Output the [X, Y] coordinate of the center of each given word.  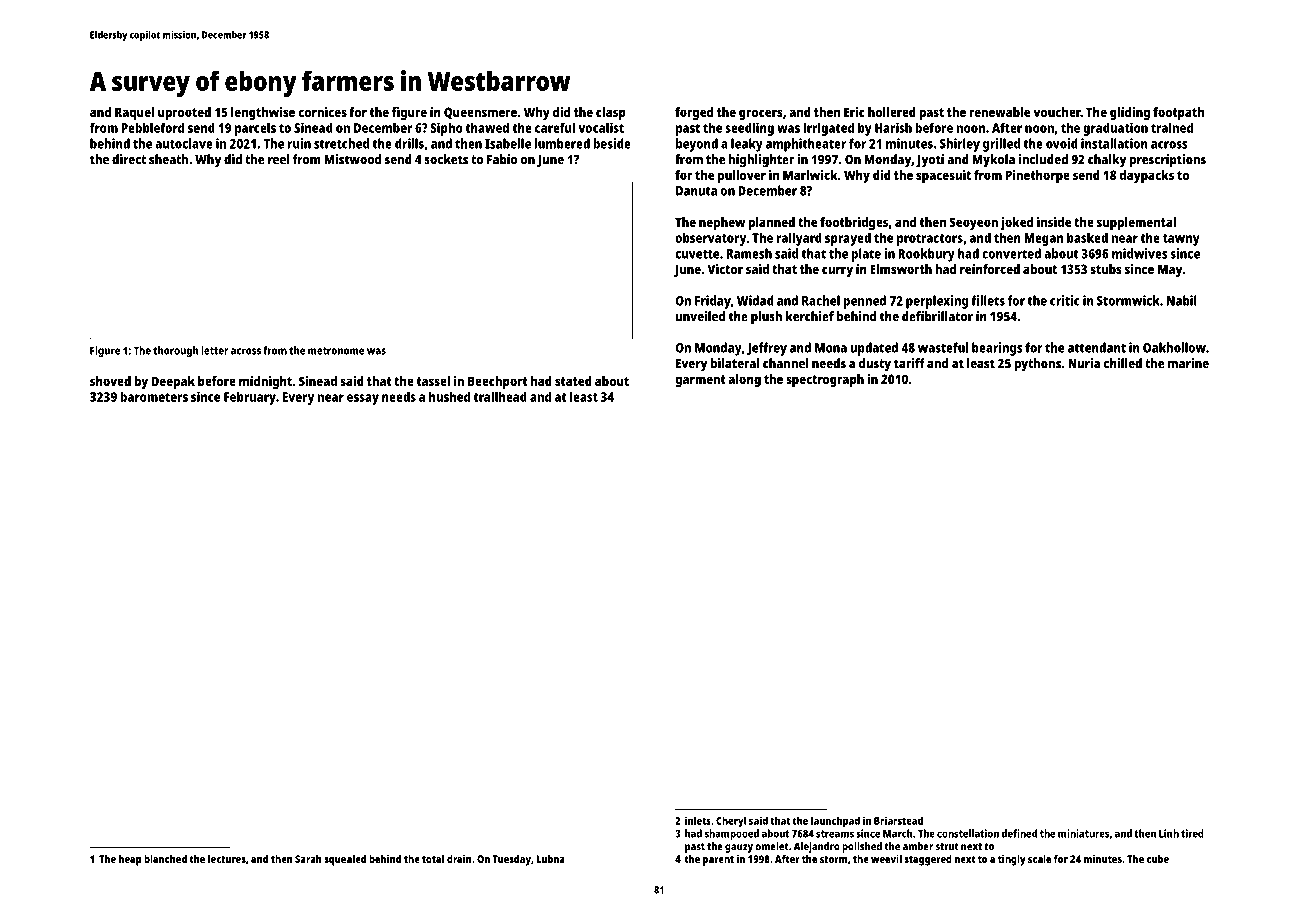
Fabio [502, 159]
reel [278, 159]
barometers [154, 396]
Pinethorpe [1038, 176]
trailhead [500, 396]
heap [130, 860]
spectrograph [825, 380]
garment [700, 381]
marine [1188, 363]
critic [1065, 300]
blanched [165, 859]
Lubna [550, 859]
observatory [711, 239]
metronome [336, 351]
